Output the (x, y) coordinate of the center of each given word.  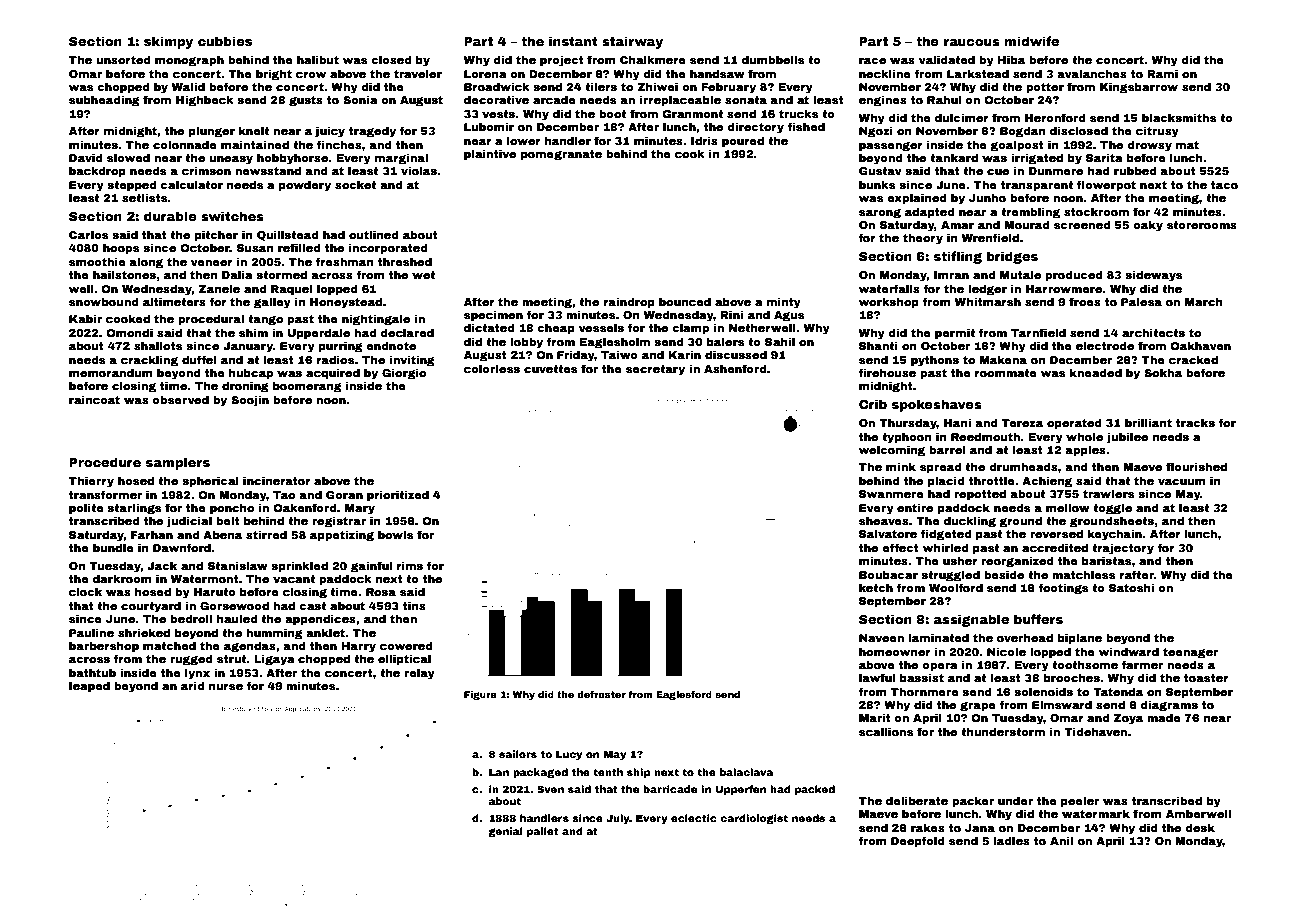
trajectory (1123, 549)
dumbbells (773, 59)
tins (414, 605)
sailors (518, 754)
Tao (284, 495)
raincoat (94, 399)
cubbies (225, 41)
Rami (1162, 73)
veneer (212, 263)
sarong (880, 214)
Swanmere (891, 494)
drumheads (1023, 466)
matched (169, 645)
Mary (360, 509)
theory (923, 239)
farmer (1142, 664)
